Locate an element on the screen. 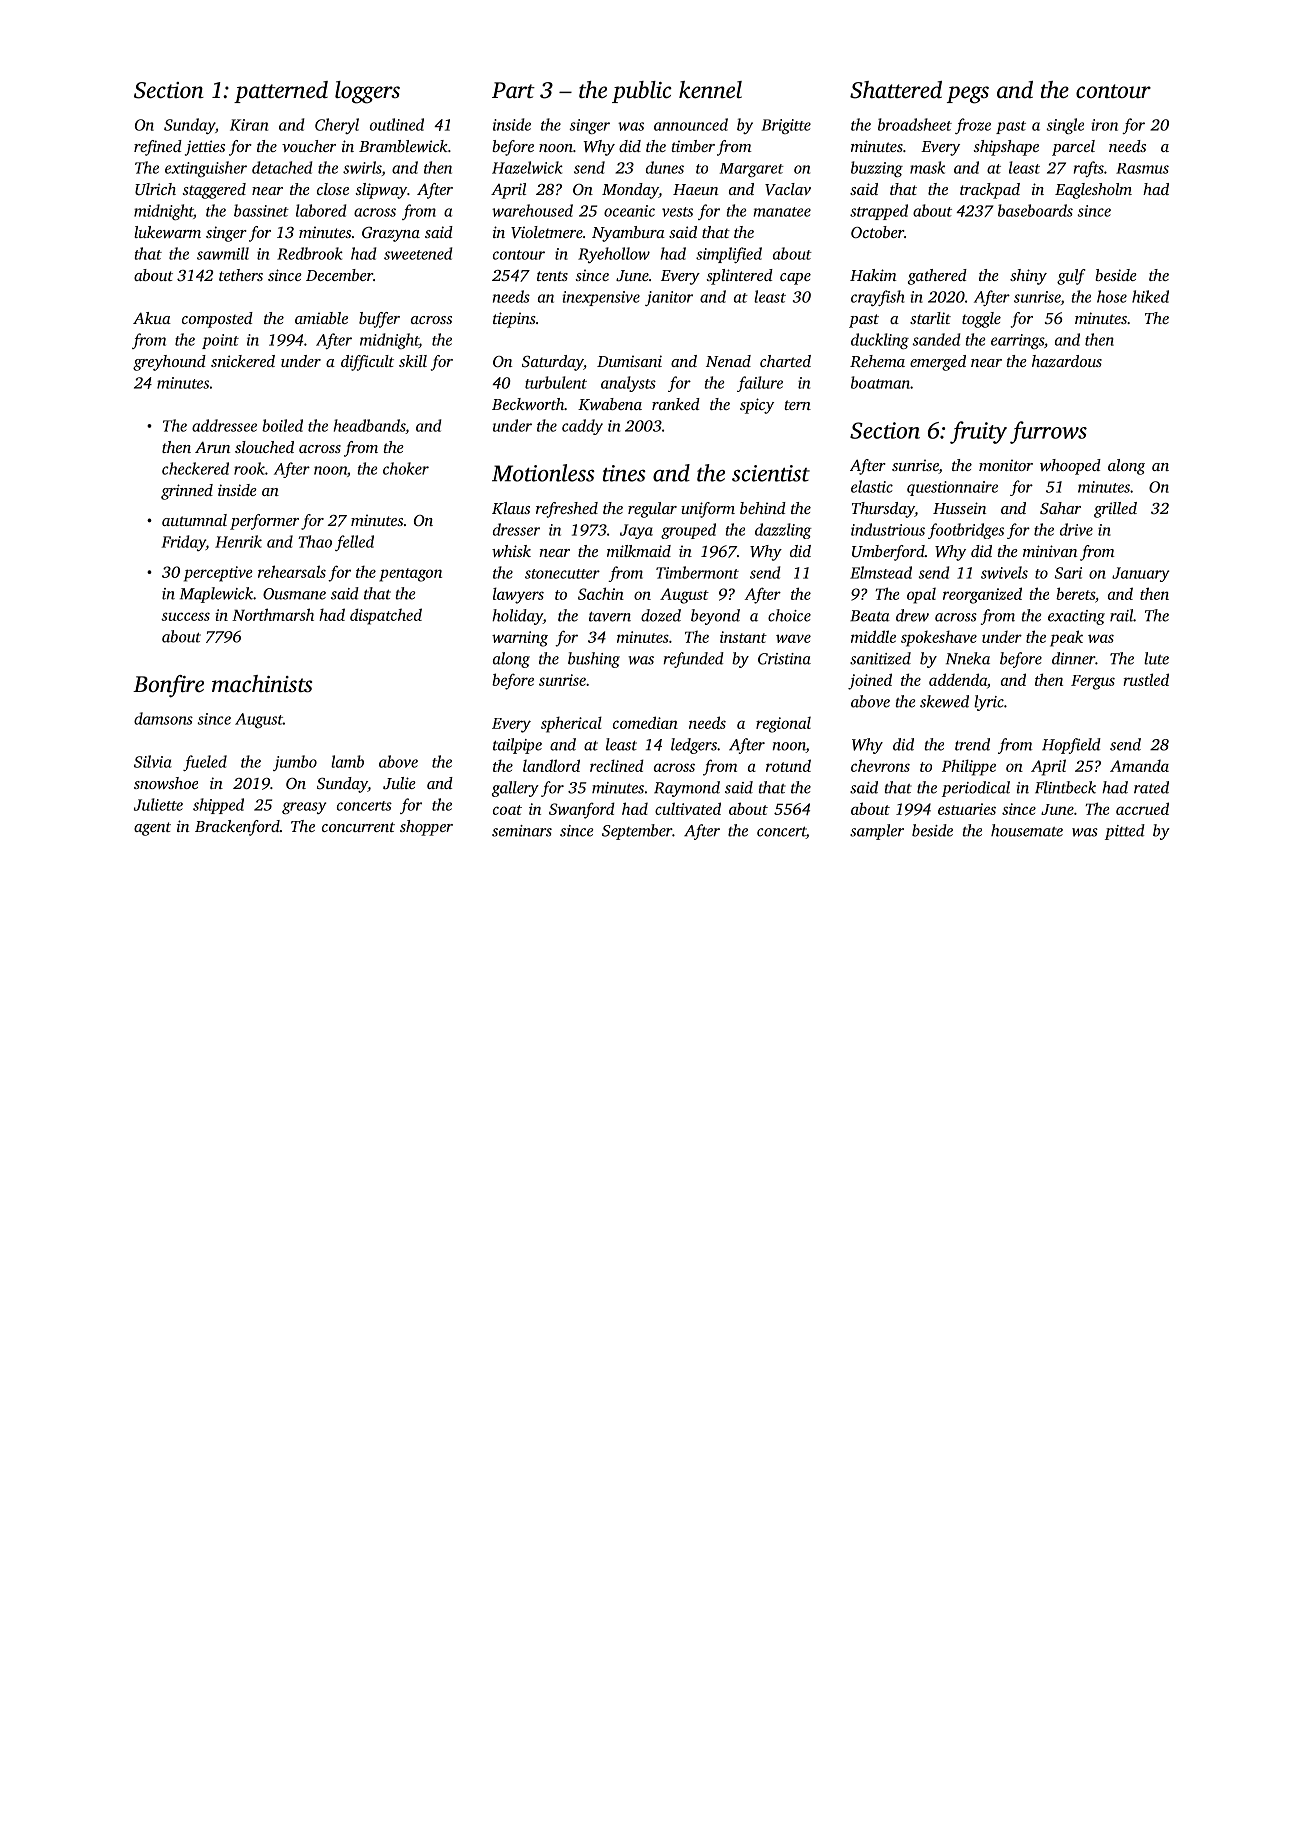  broadsheet is located at coordinates (915, 124).
